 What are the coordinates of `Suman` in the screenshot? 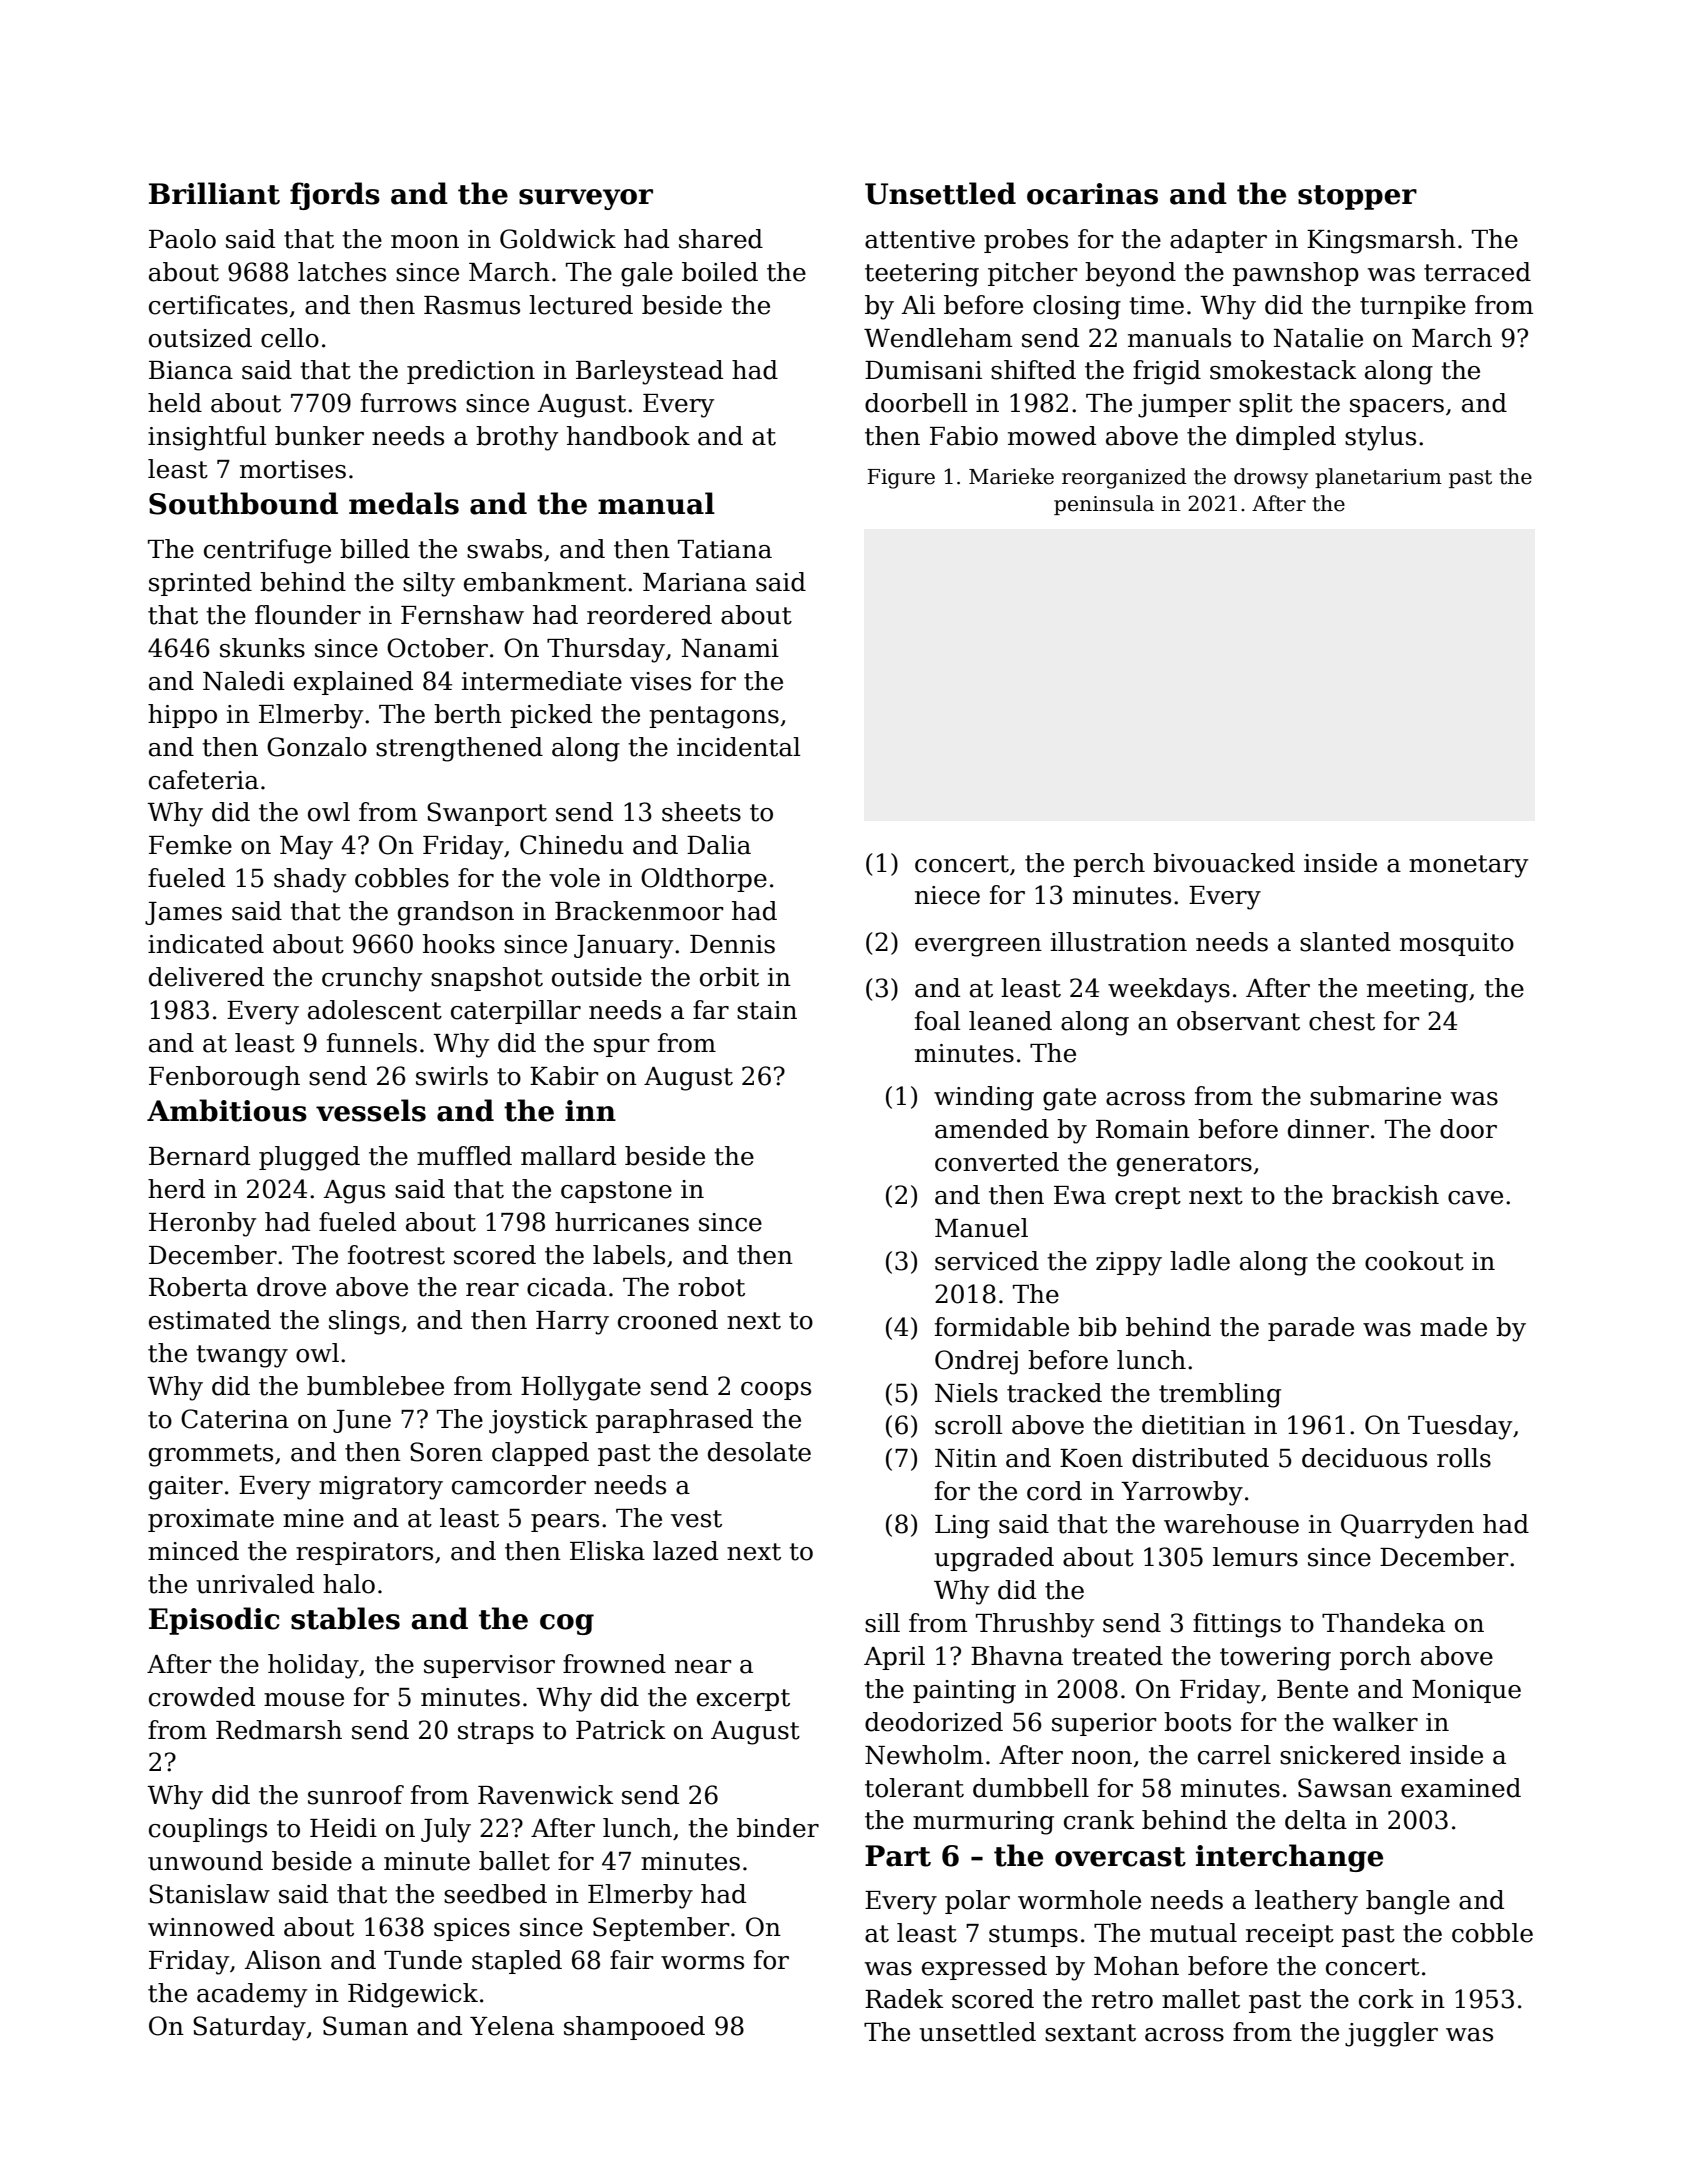 It's located at (365, 2026).
